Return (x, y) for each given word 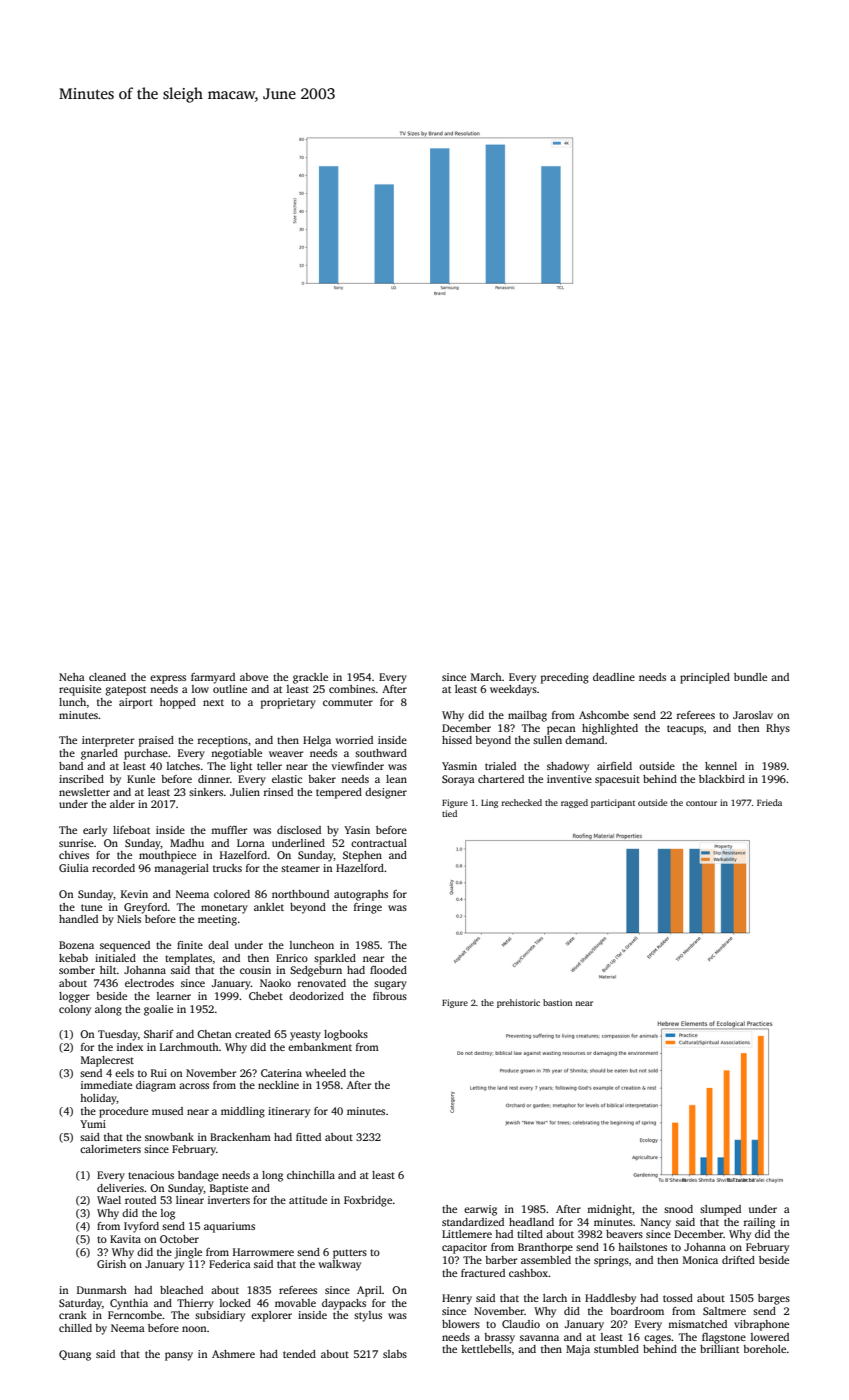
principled (705, 678)
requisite (80, 690)
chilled (75, 1328)
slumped (720, 1210)
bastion (557, 1002)
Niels (129, 919)
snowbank (169, 1137)
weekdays (513, 690)
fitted (308, 1137)
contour (701, 803)
